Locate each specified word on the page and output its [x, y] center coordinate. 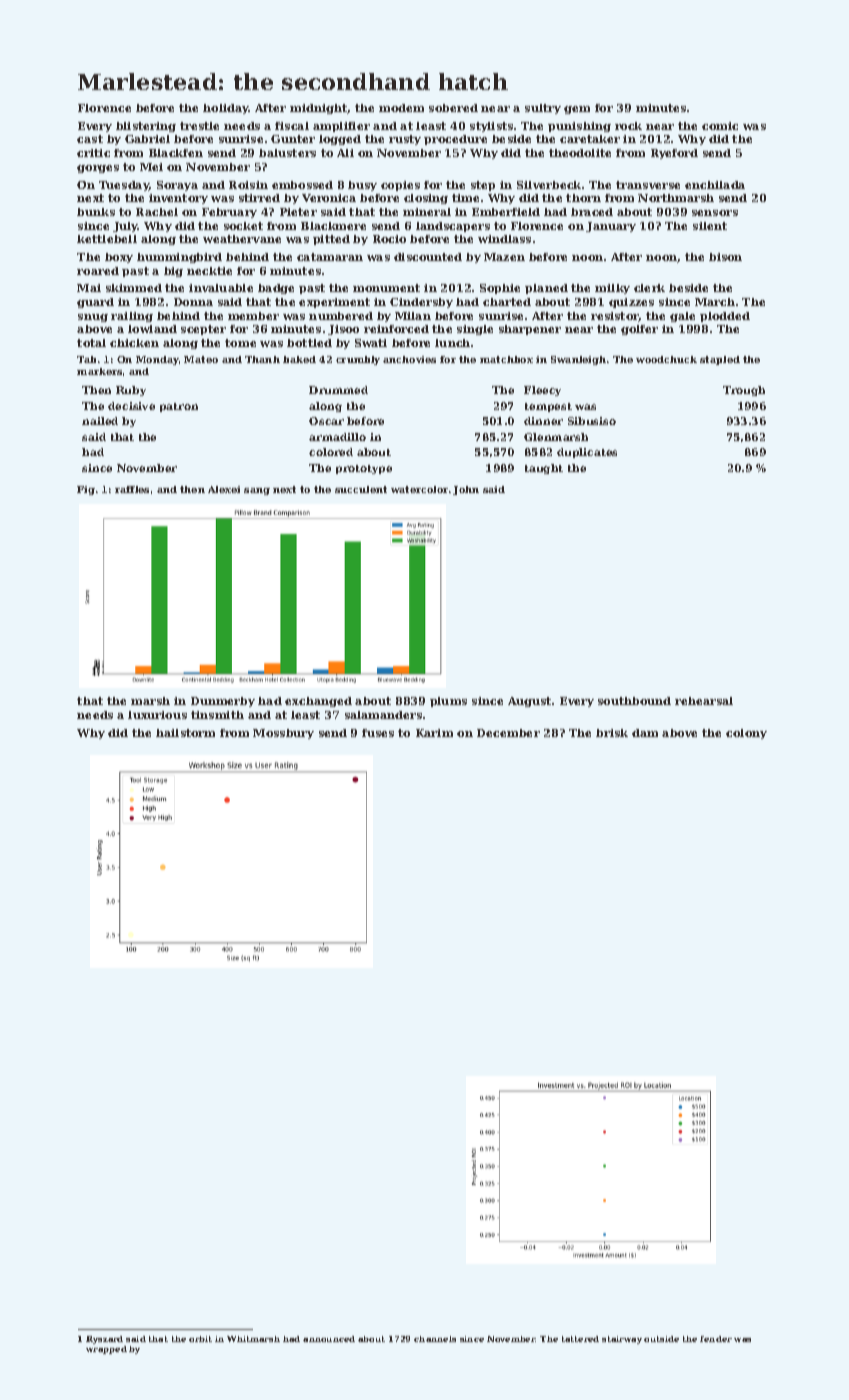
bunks [96, 212]
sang [257, 491]
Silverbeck [549, 185]
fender [716, 1339]
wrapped [106, 1350]
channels [435, 1339]
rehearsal [704, 701]
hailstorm [185, 733]
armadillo [337, 437]
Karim [434, 733]
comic [720, 126]
